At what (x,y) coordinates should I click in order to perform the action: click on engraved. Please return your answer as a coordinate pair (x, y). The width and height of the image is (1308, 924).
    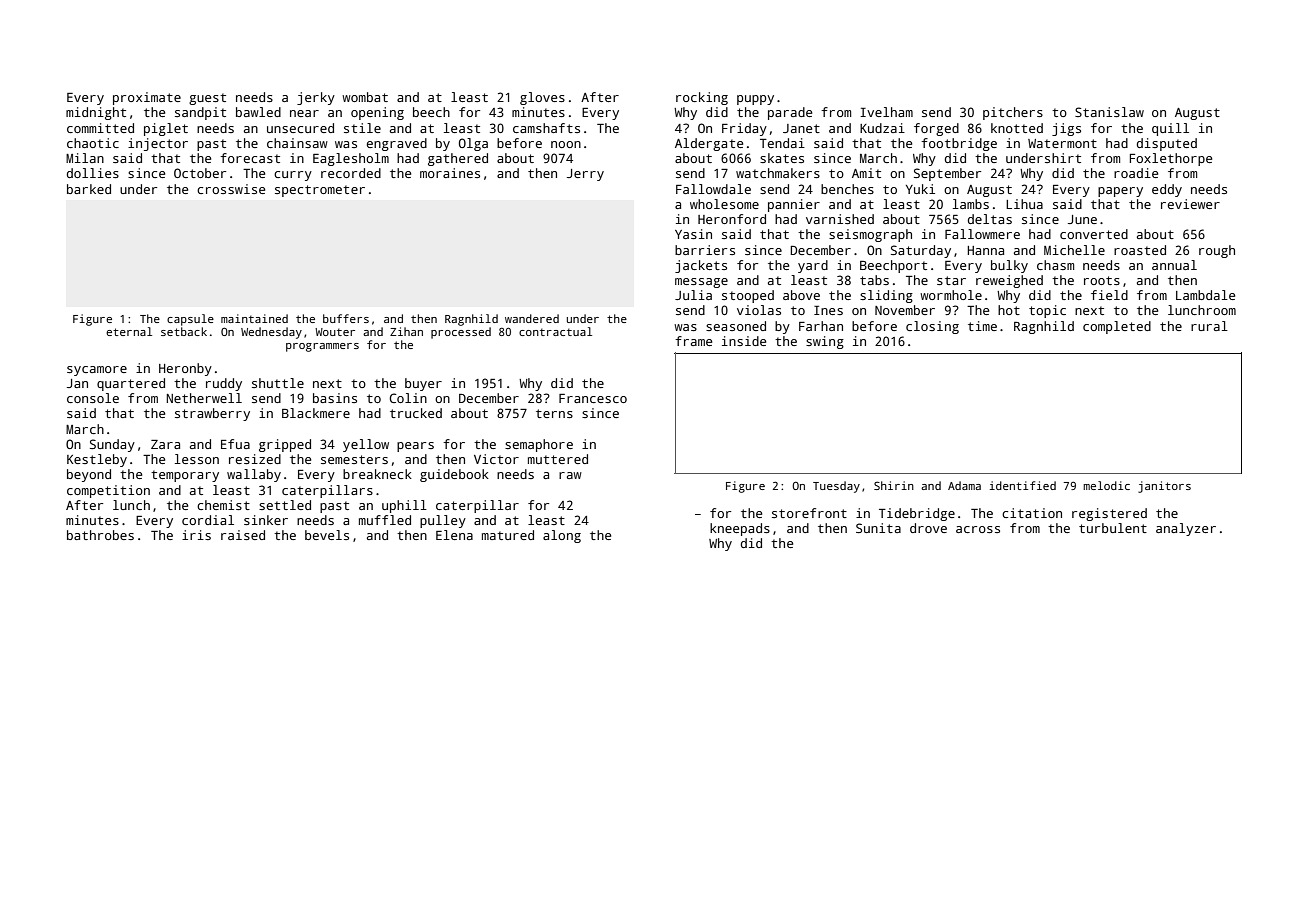
    Looking at the image, I should click on (397, 144).
